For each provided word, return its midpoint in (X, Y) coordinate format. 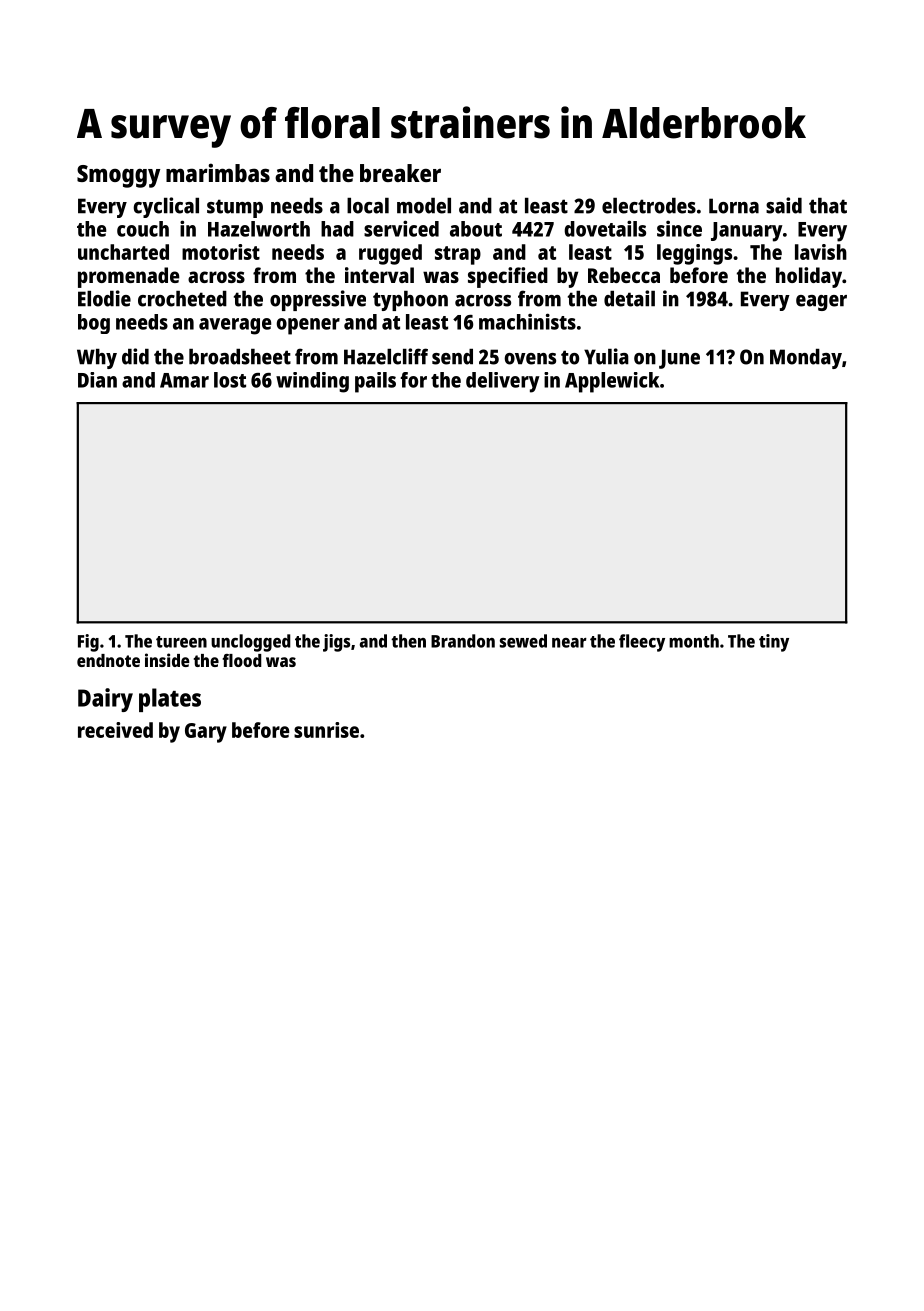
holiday (809, 277)
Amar (184, 380)
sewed (523, 641)
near (569, 643)
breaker (400, 173)
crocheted (182, 299)
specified (508, 277)
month (694, 641)
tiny (774, 643)
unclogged (251, 643)
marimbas (218, 172)
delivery (503, 382)
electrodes (649, 206)
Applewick (612, 382)
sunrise (326, 730)
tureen (181, 642)
